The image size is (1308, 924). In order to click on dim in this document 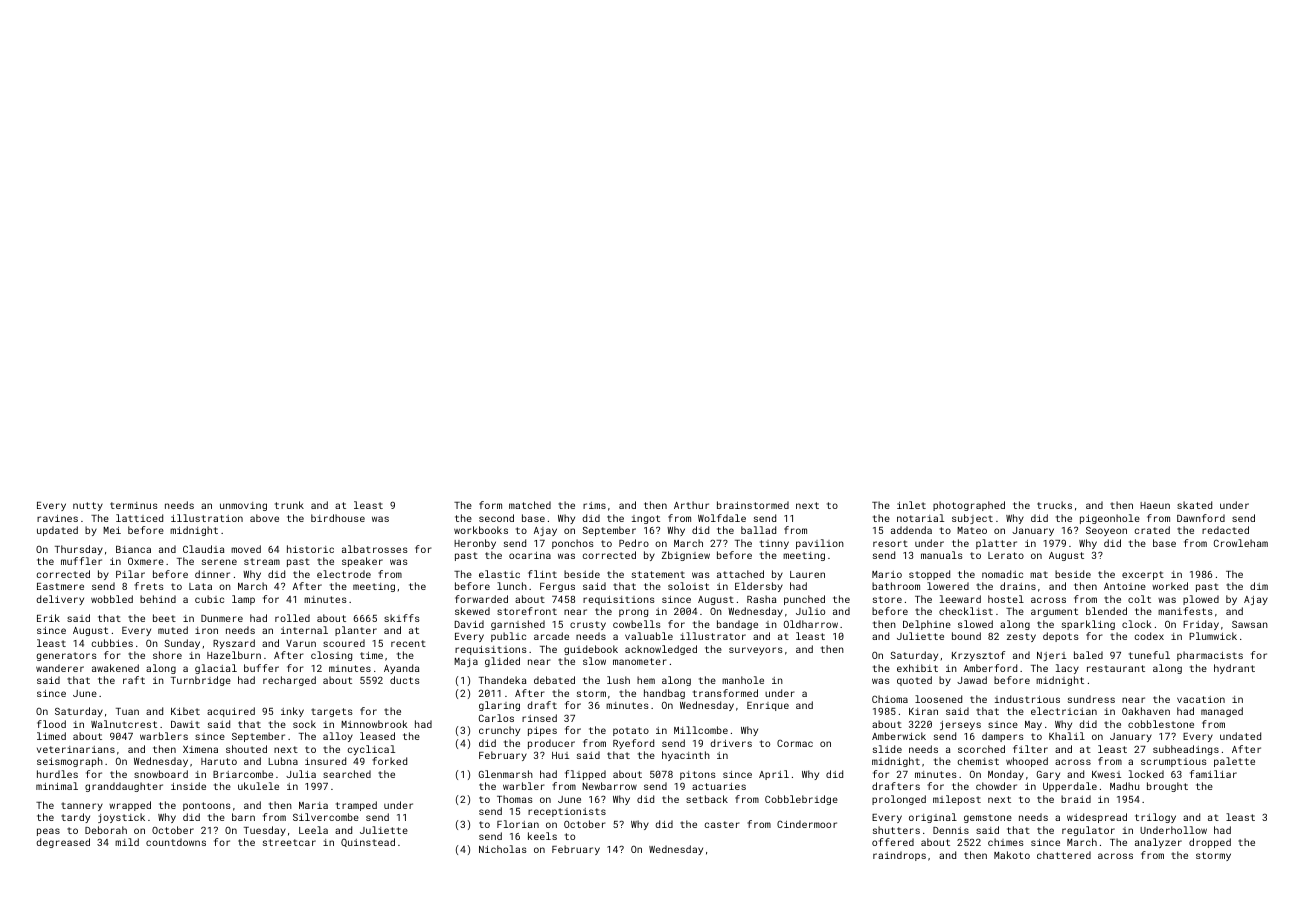, I will do `click(1259, 586)`.
